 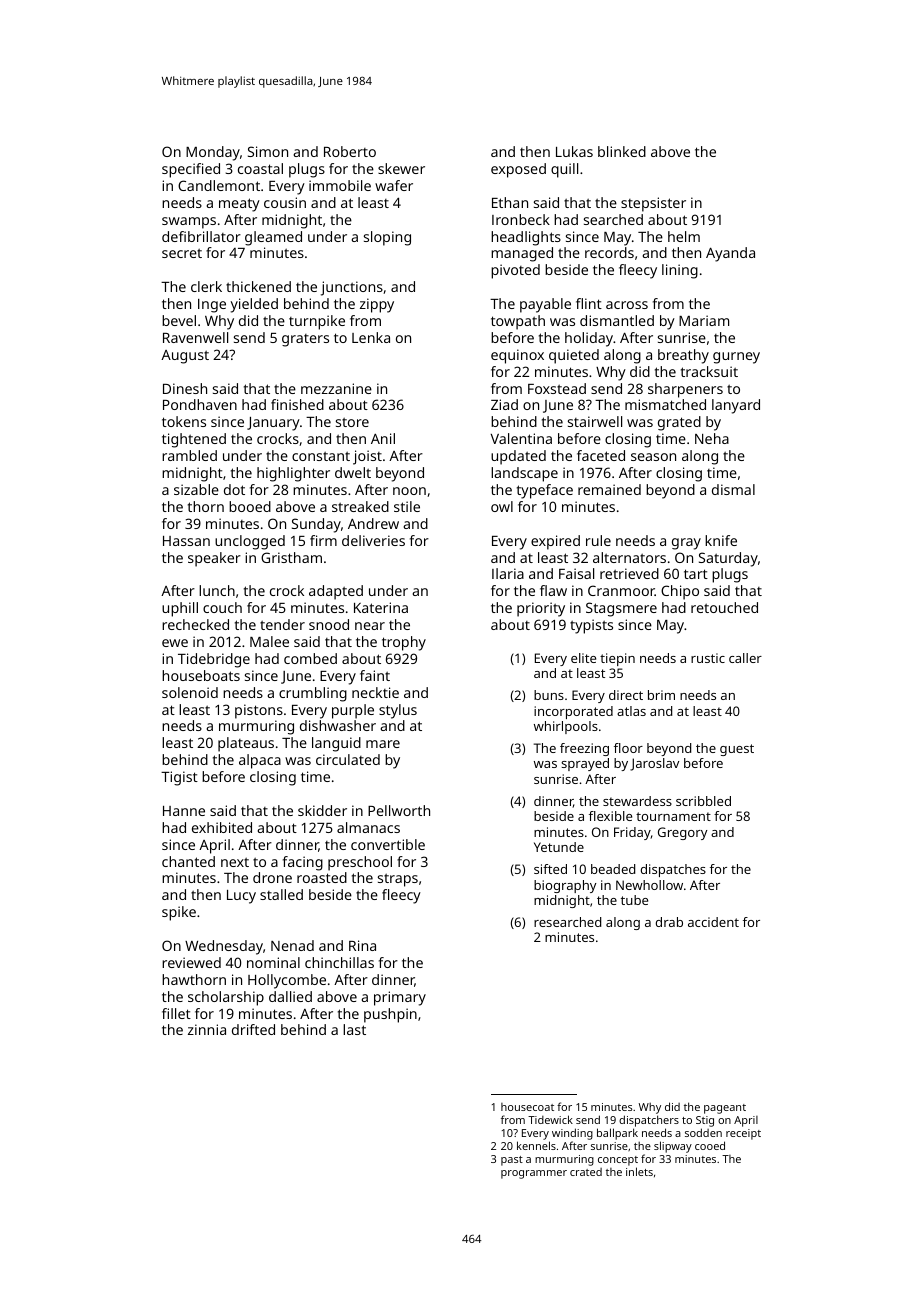 What do you see at coordinates (639, 1171) in the document?
I see `inlets` at bounding box center [639, 1171].
